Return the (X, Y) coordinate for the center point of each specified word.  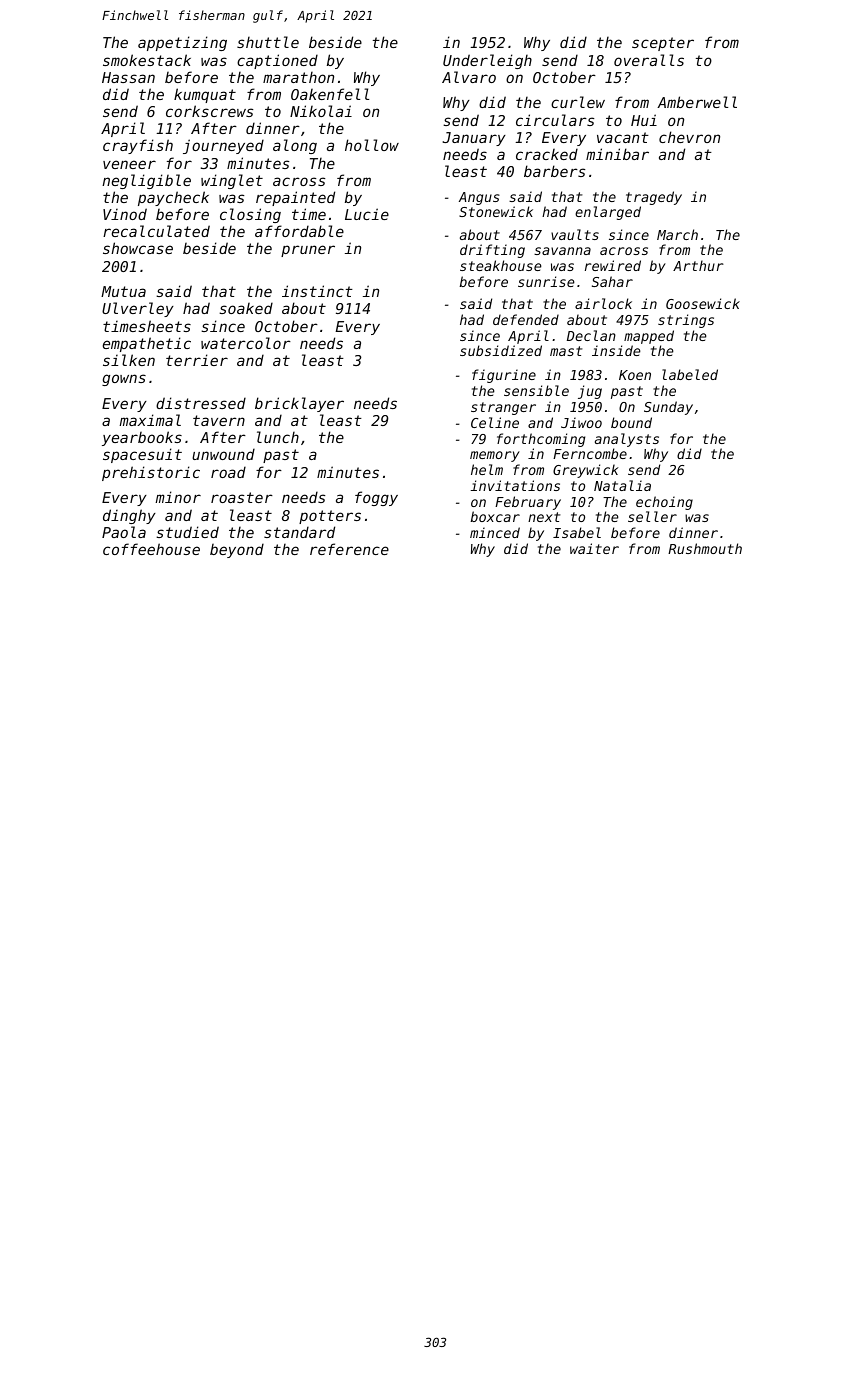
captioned (277, 61)
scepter (663, 44)
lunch (278, 437)
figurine (504, 376)
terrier (197, 360)
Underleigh (487, 61)
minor (178, 497)
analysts (627, 440)
